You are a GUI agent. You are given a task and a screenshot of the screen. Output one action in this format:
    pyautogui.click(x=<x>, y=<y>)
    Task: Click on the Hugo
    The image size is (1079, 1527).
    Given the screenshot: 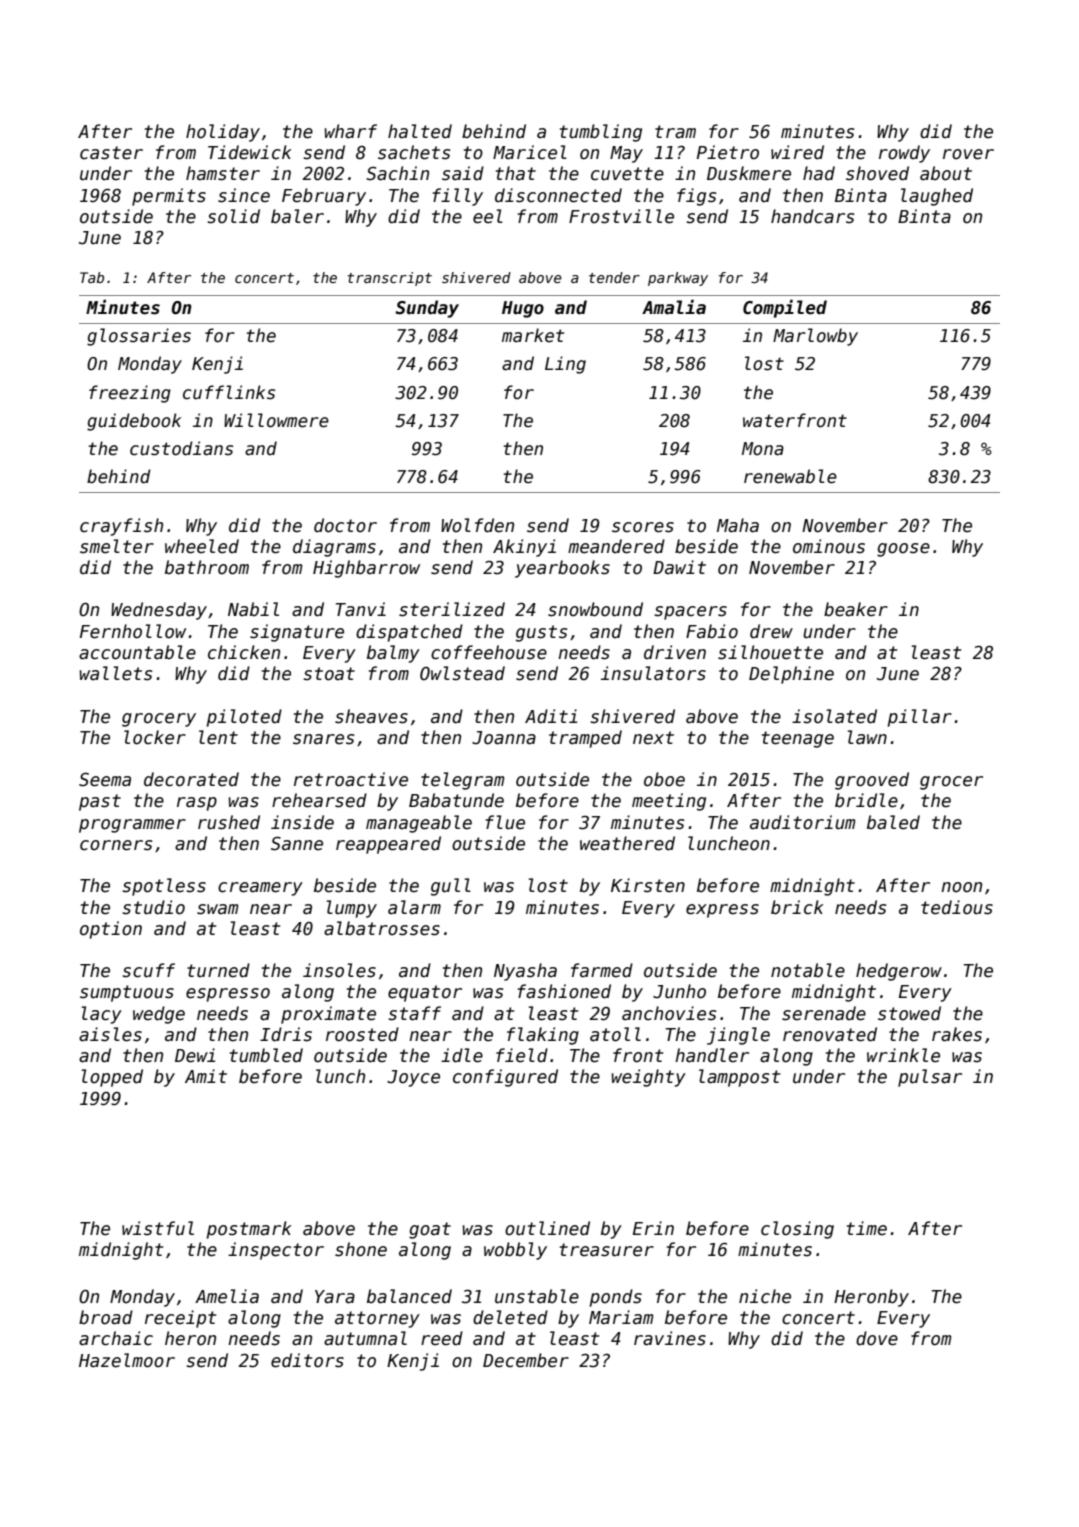 What is the action you would take?
    pyautogui.click(x=523, y=309)
